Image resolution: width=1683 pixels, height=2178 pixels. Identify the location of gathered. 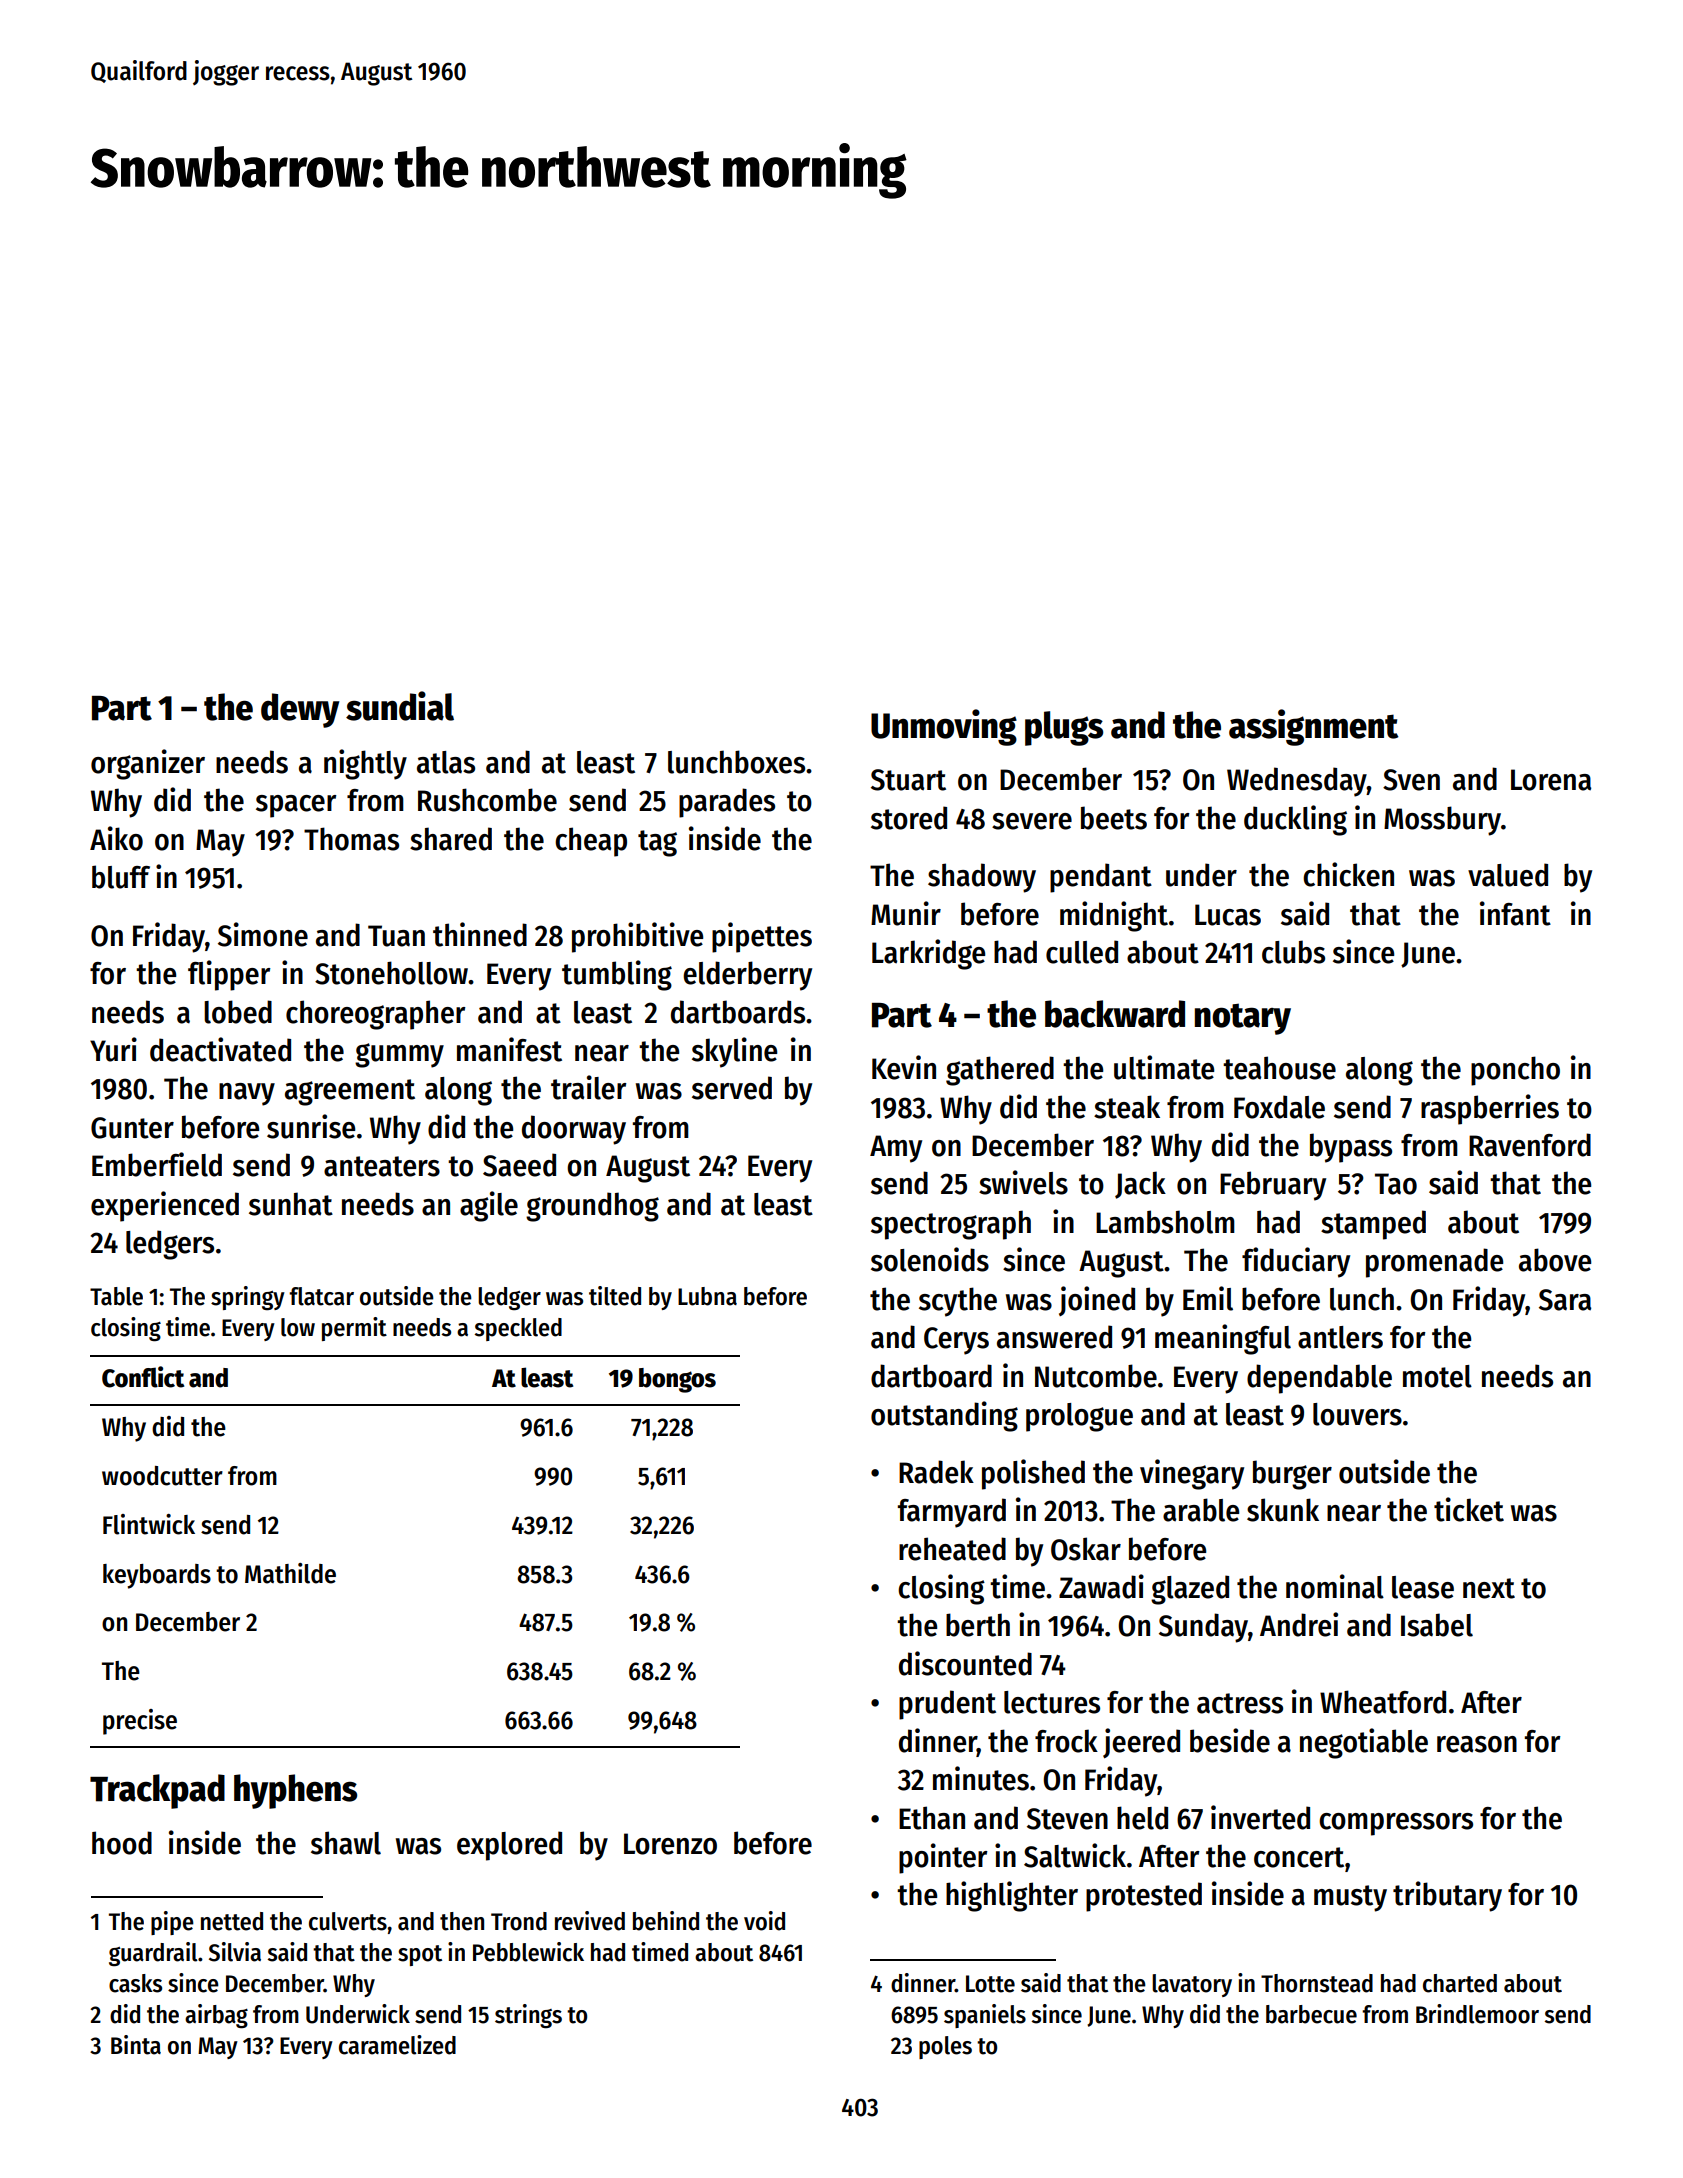
(1000, 1071).
